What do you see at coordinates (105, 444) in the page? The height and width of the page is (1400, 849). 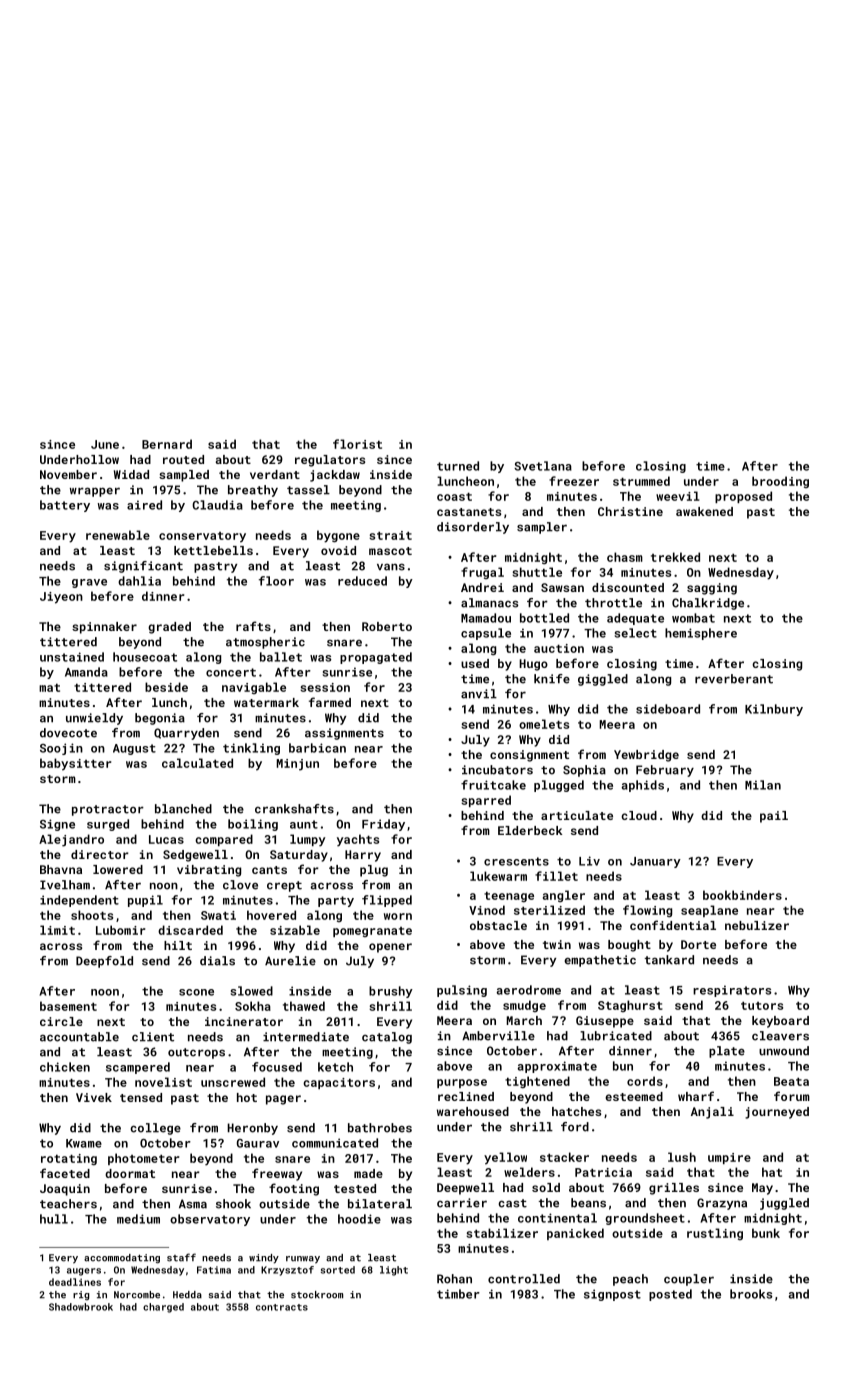 I see `June` at bounding box center [105, 444].
